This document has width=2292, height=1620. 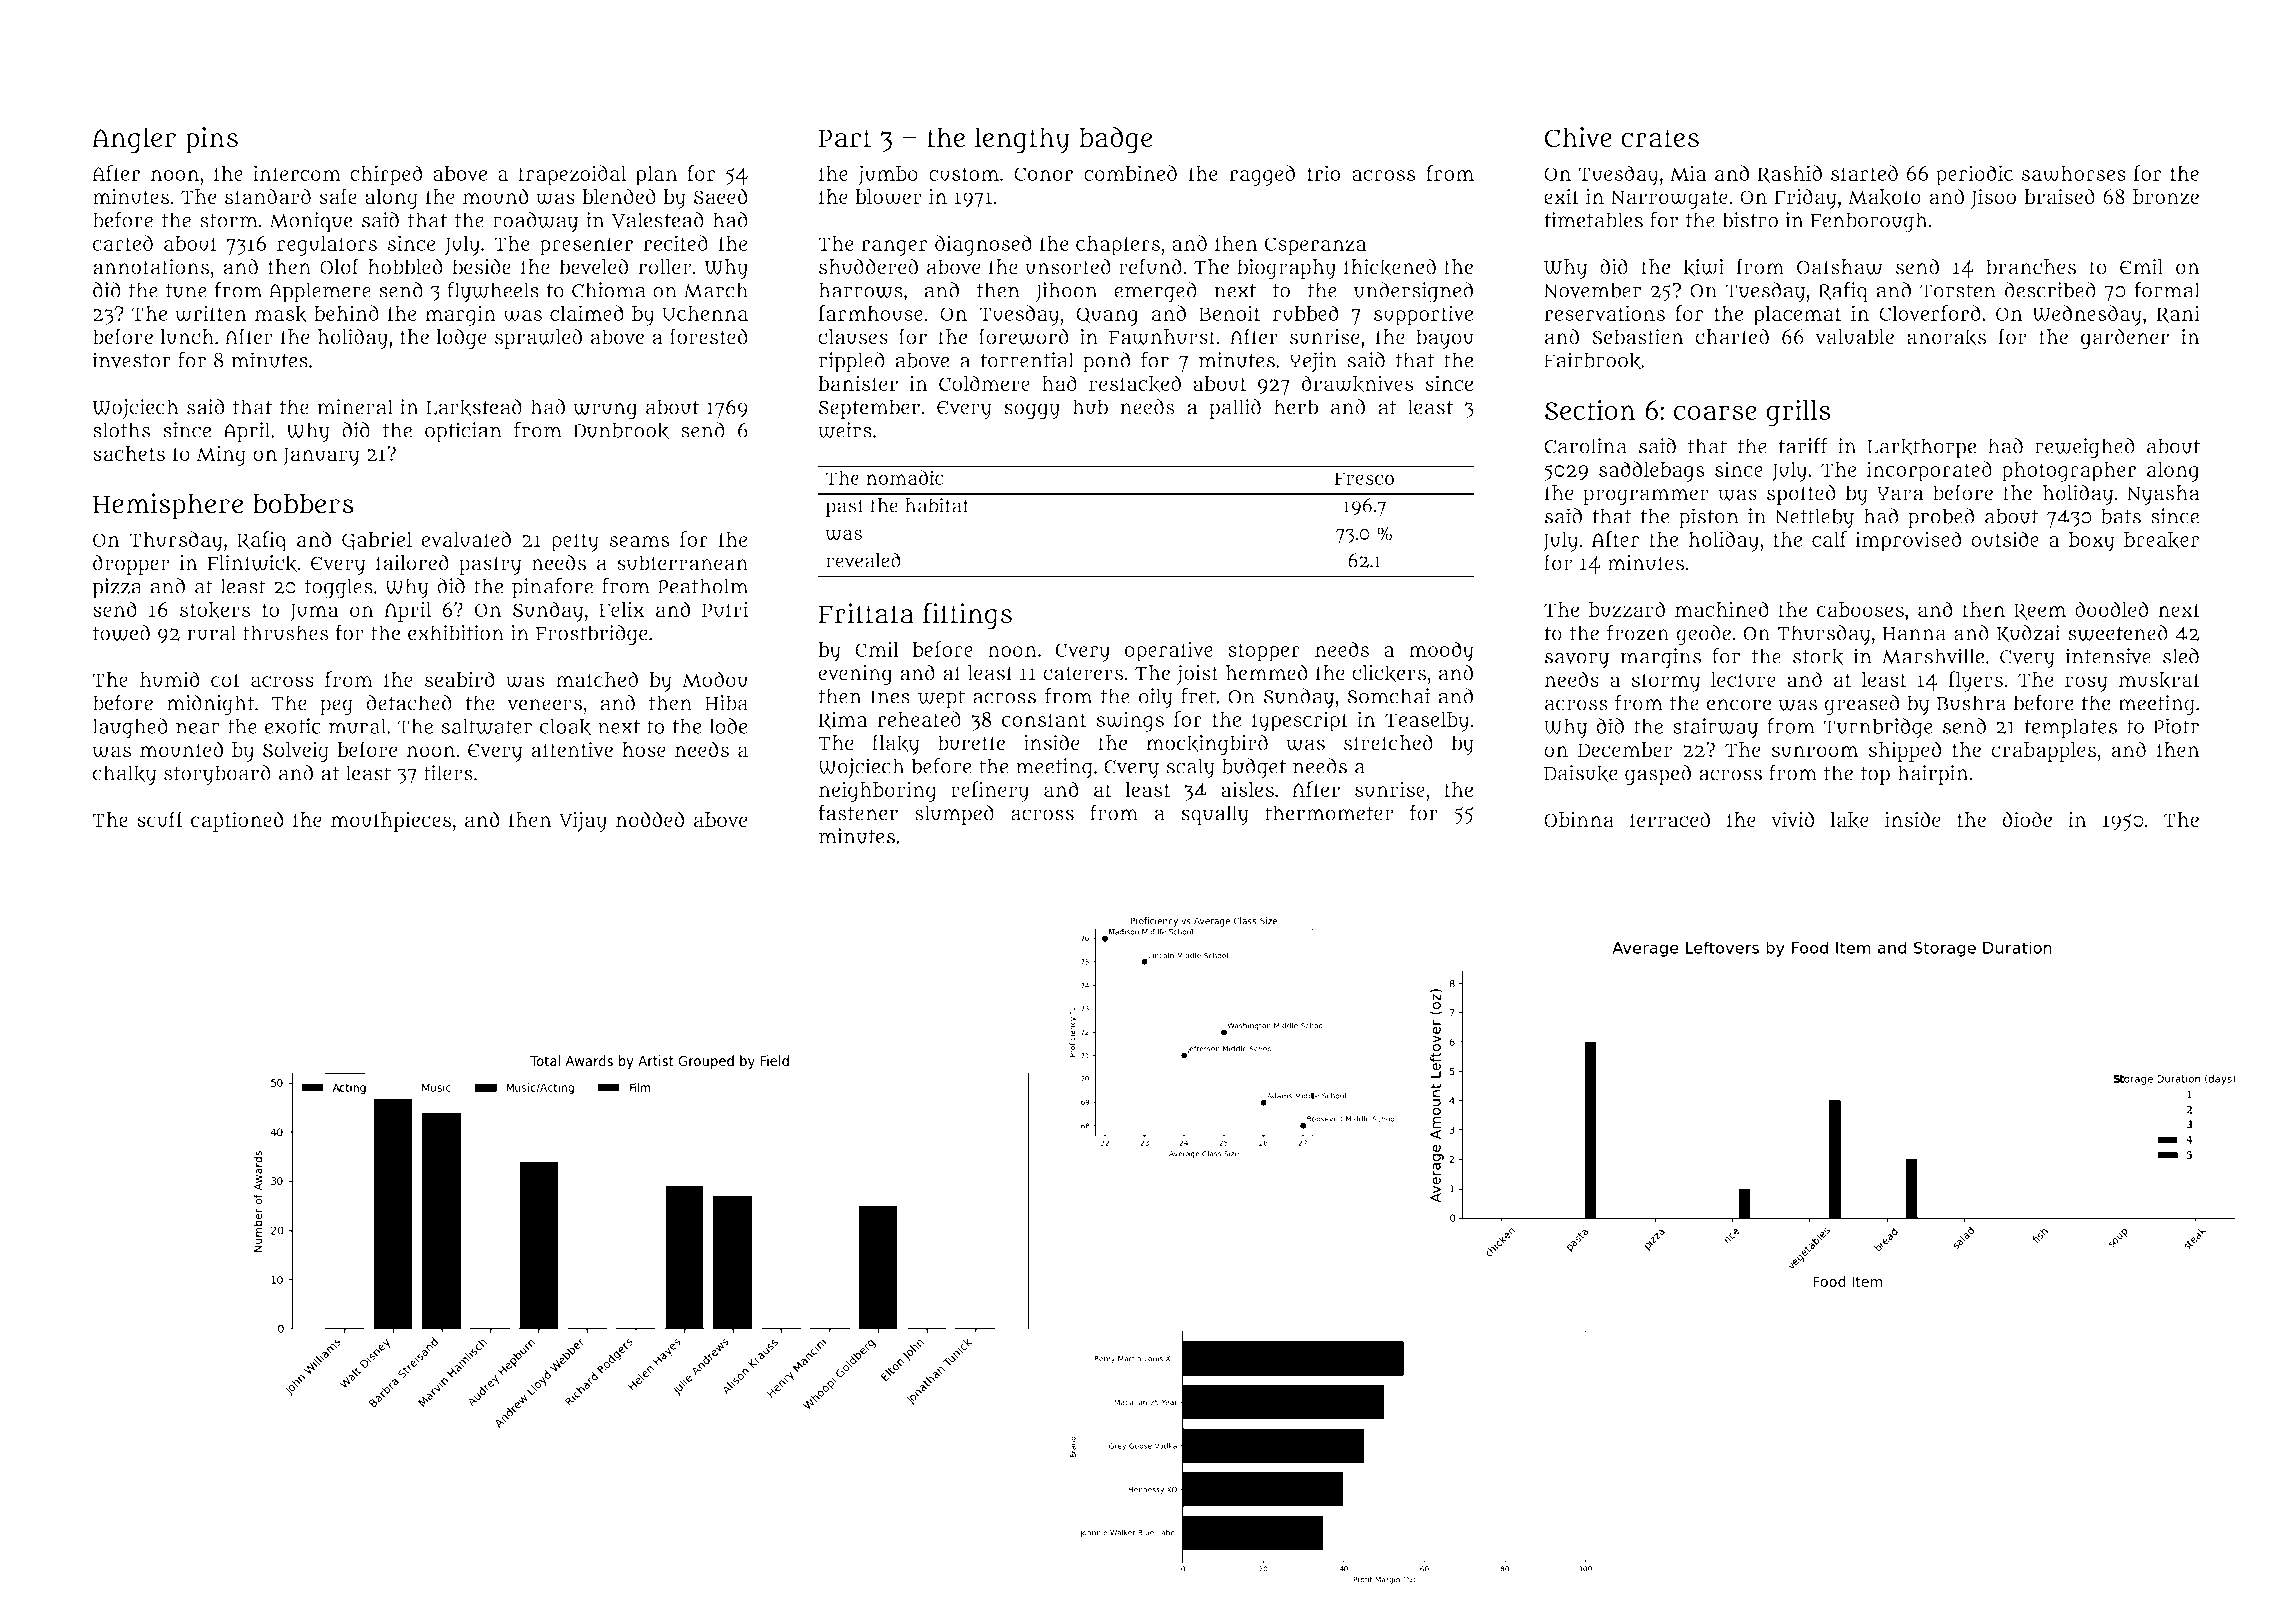 What do you see at coordinates (122, 243) in the document?
I see `carted` at bounding box center [122, 243].
